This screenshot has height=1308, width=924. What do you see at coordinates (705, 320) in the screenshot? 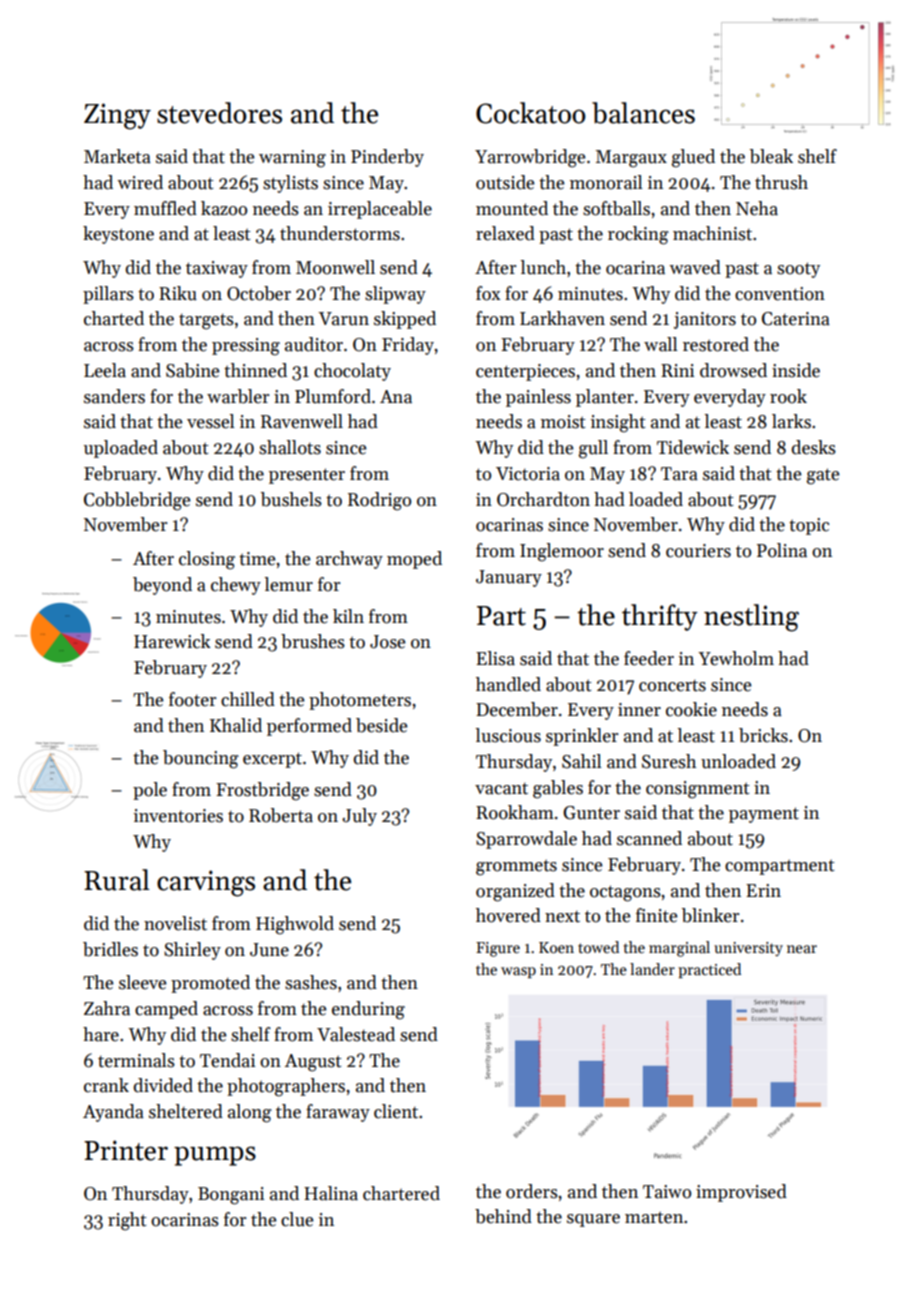
I see `janitors` at bounding box center [705, 320].
